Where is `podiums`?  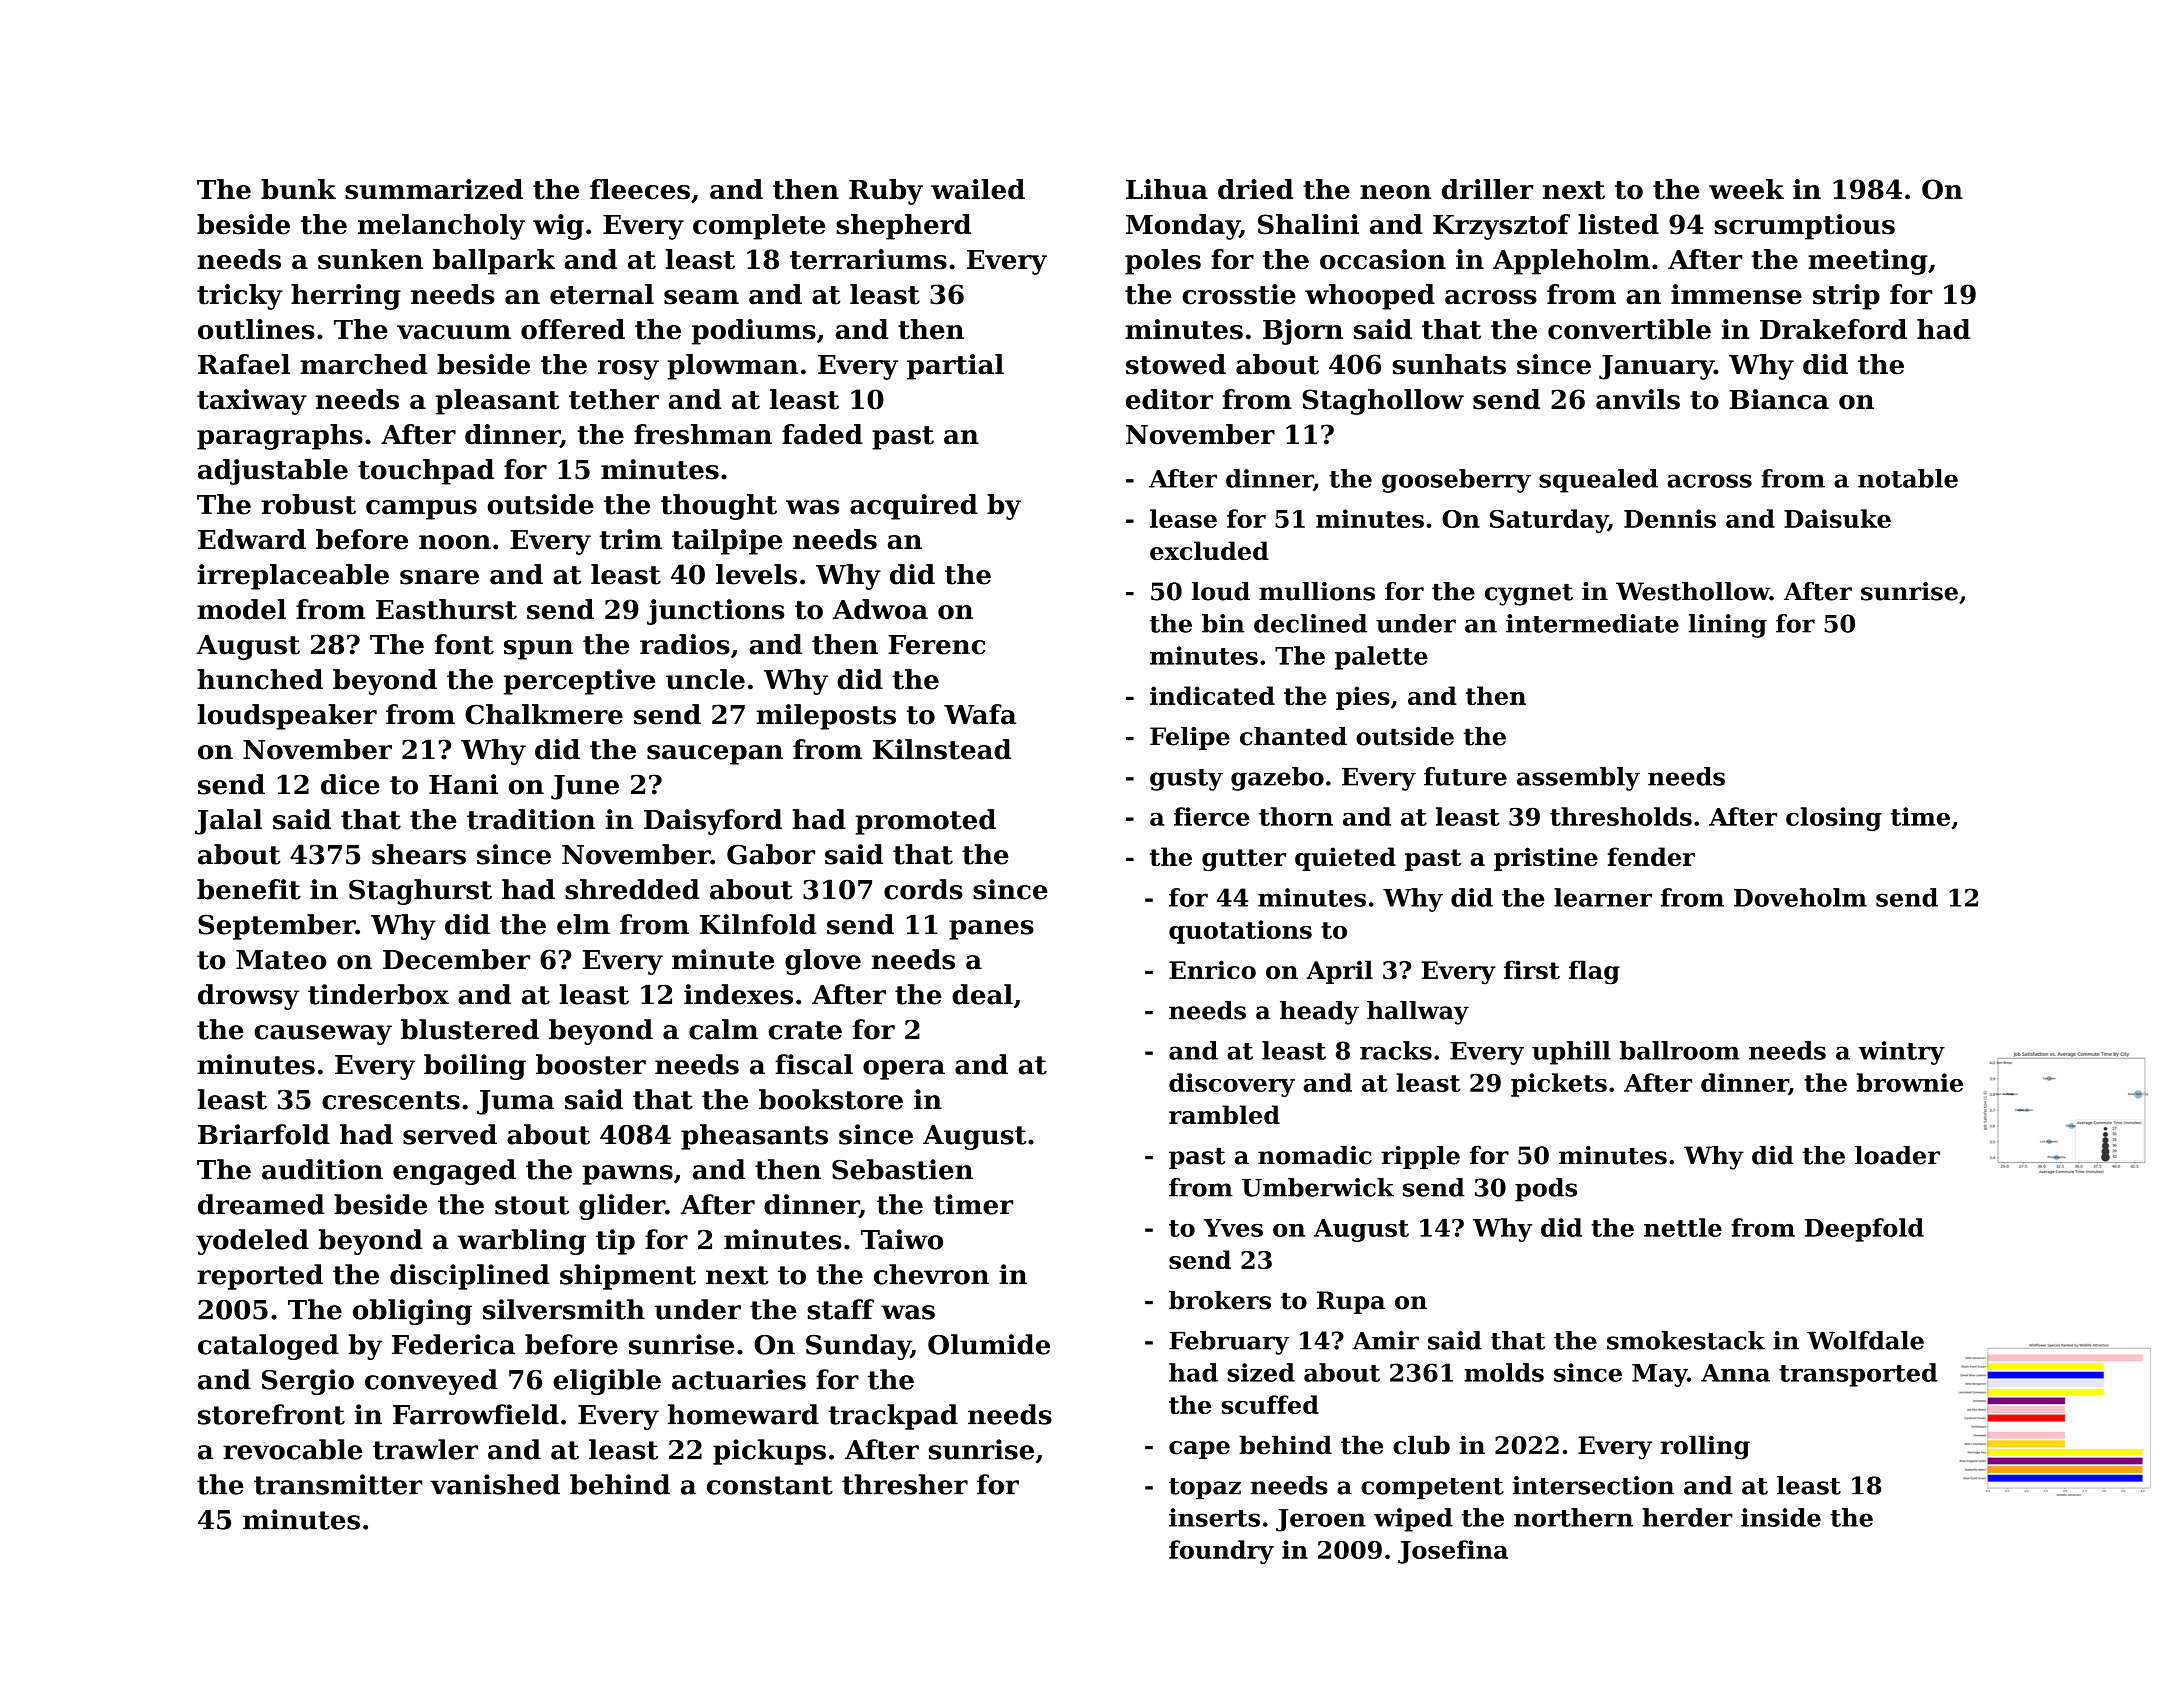
podiums is located at coordinates (754, 332).
